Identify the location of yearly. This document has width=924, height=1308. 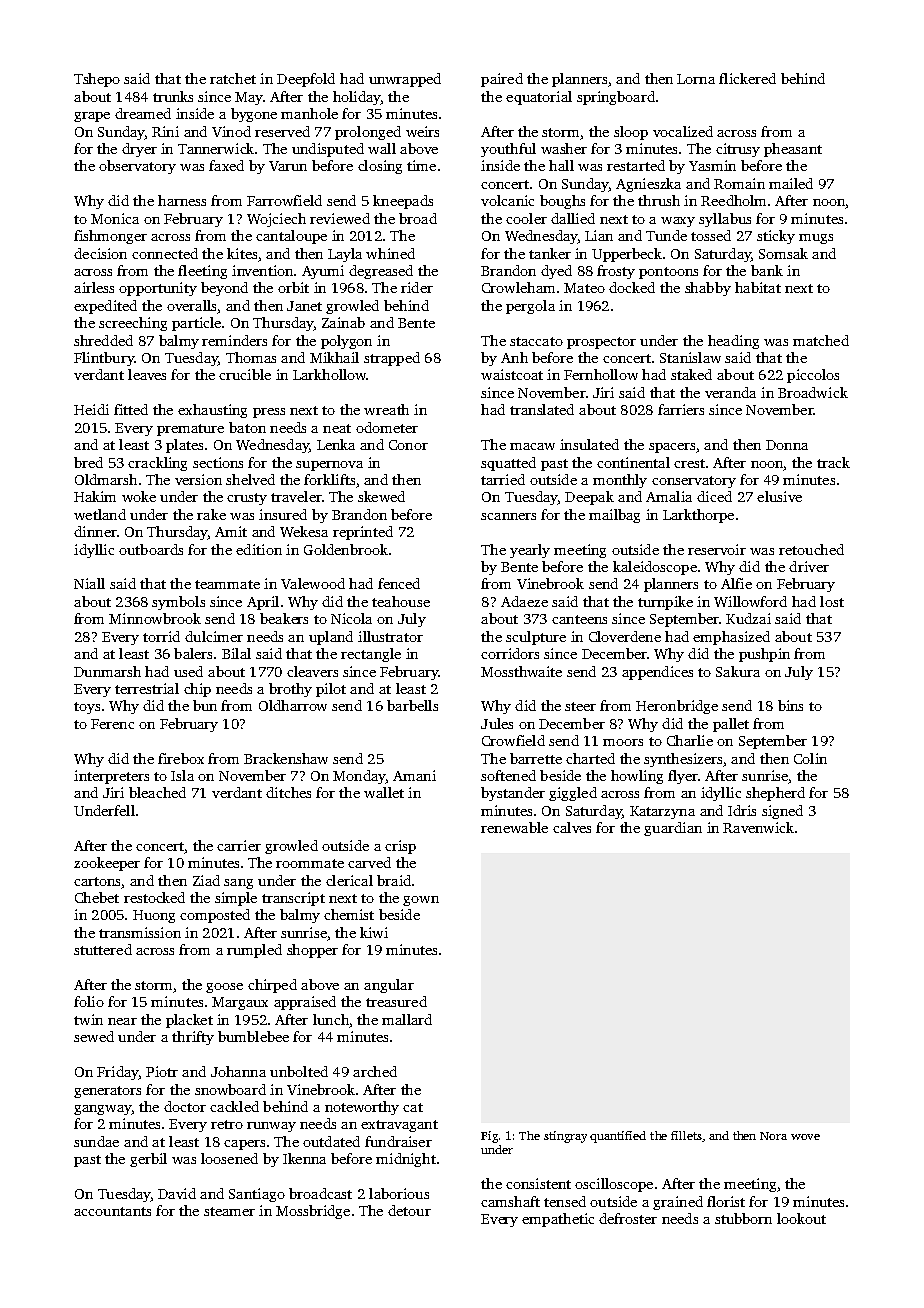
(530, 551).
